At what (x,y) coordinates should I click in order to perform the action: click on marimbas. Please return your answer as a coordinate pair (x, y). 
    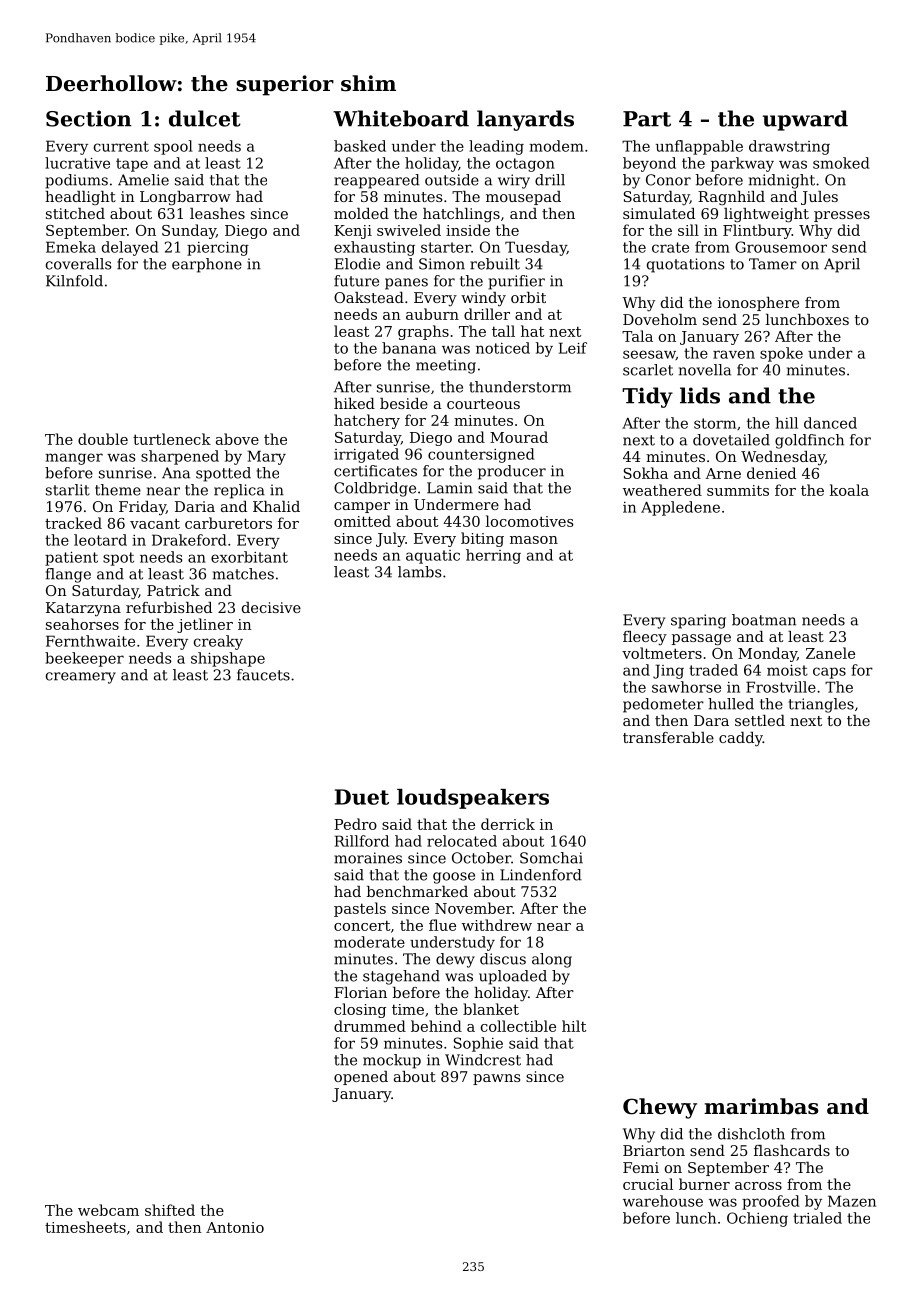
    Looking at the image, I should click on (761, 1106).
